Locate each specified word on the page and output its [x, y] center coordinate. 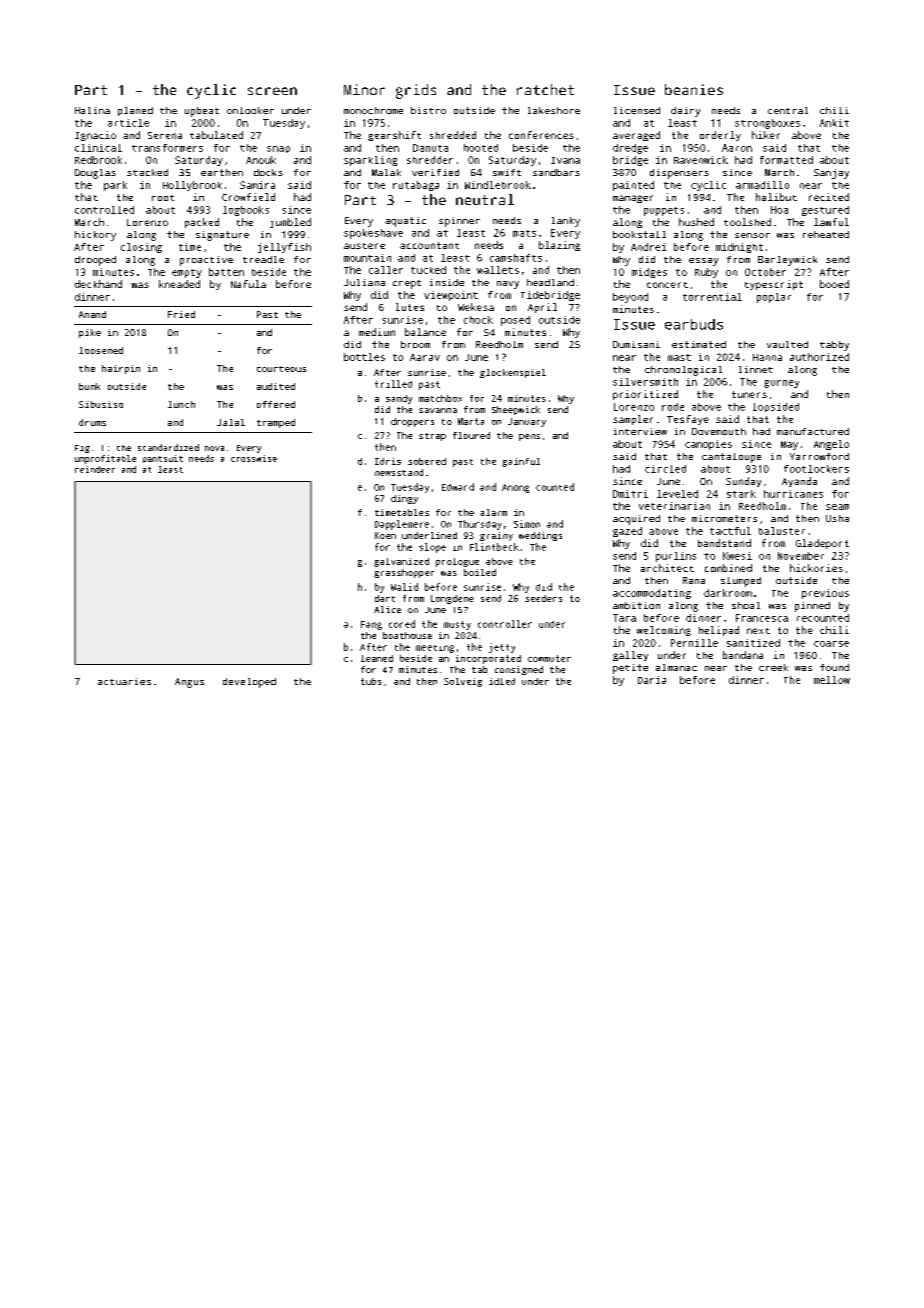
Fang [371, 625]
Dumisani [636, 344]
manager [633, 199]
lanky [566, 222]
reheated [826, 234]
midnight [739, 248]
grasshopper [404, 573]
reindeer [95, 469]
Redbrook [98, 160]
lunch [181, 404]
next [758, 631]
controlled [104, 210]
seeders [543, 598]
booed [834, 284]
